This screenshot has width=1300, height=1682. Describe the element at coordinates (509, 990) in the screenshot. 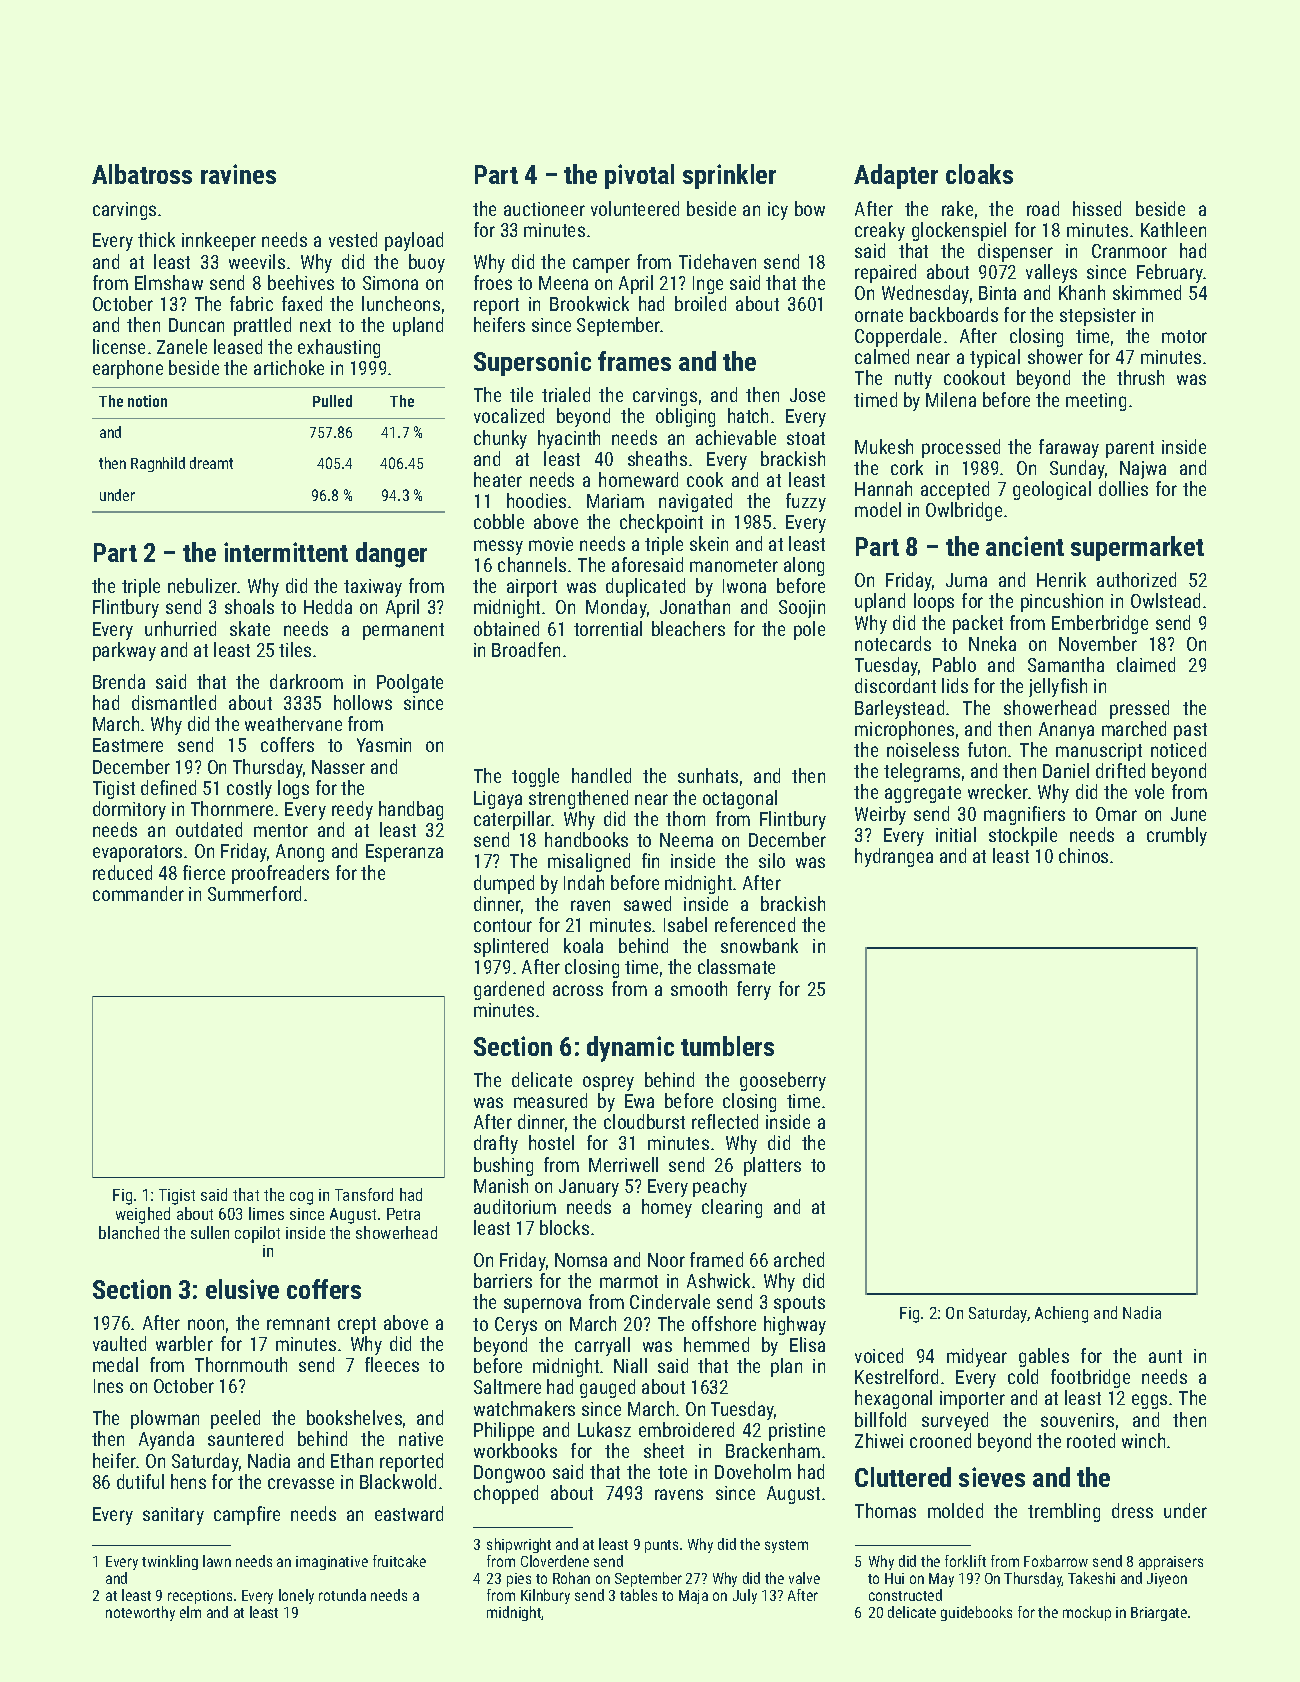

I see `gardened` at that location.
